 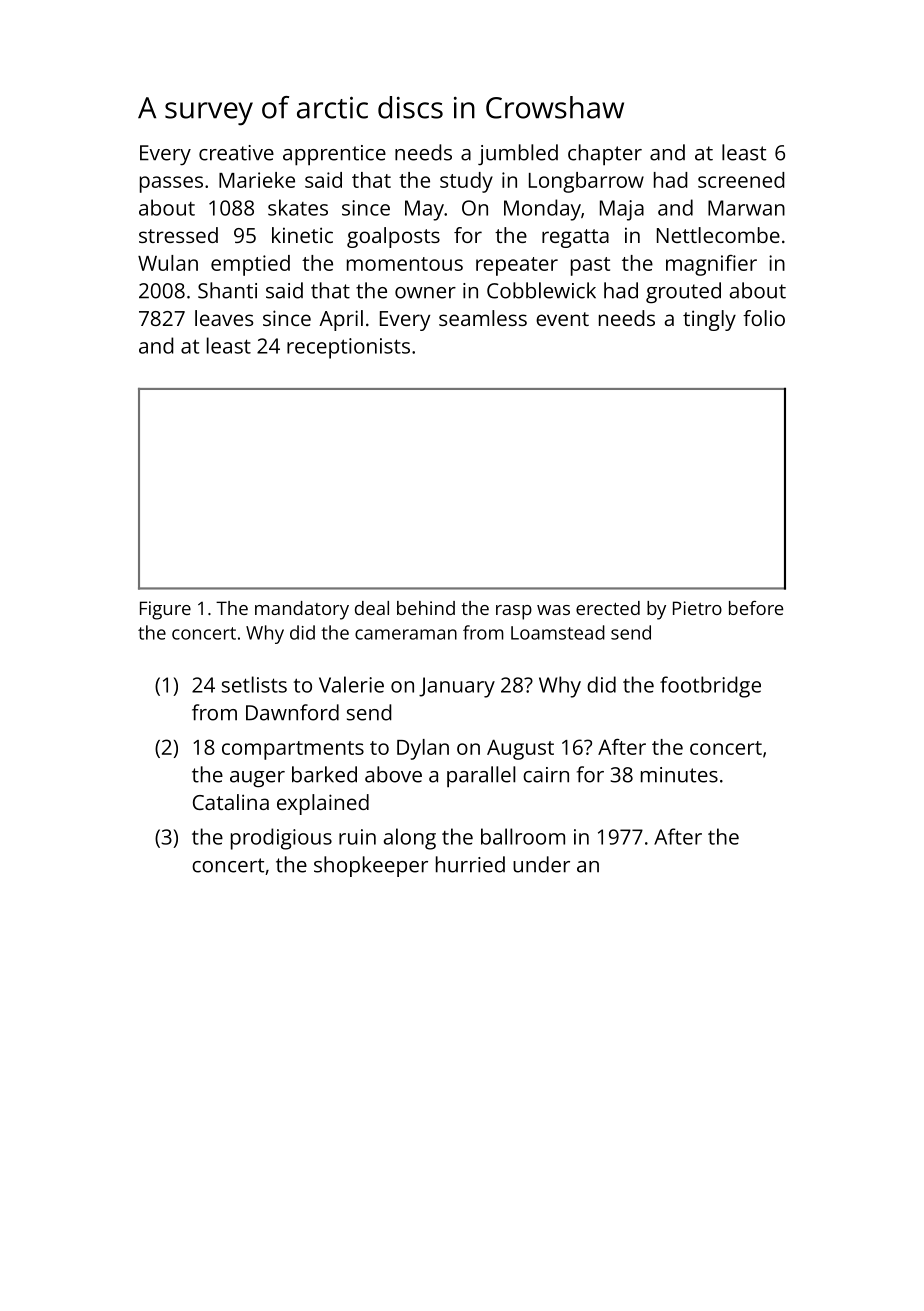 I want to click on chapter, so click(x=605, y=155).
